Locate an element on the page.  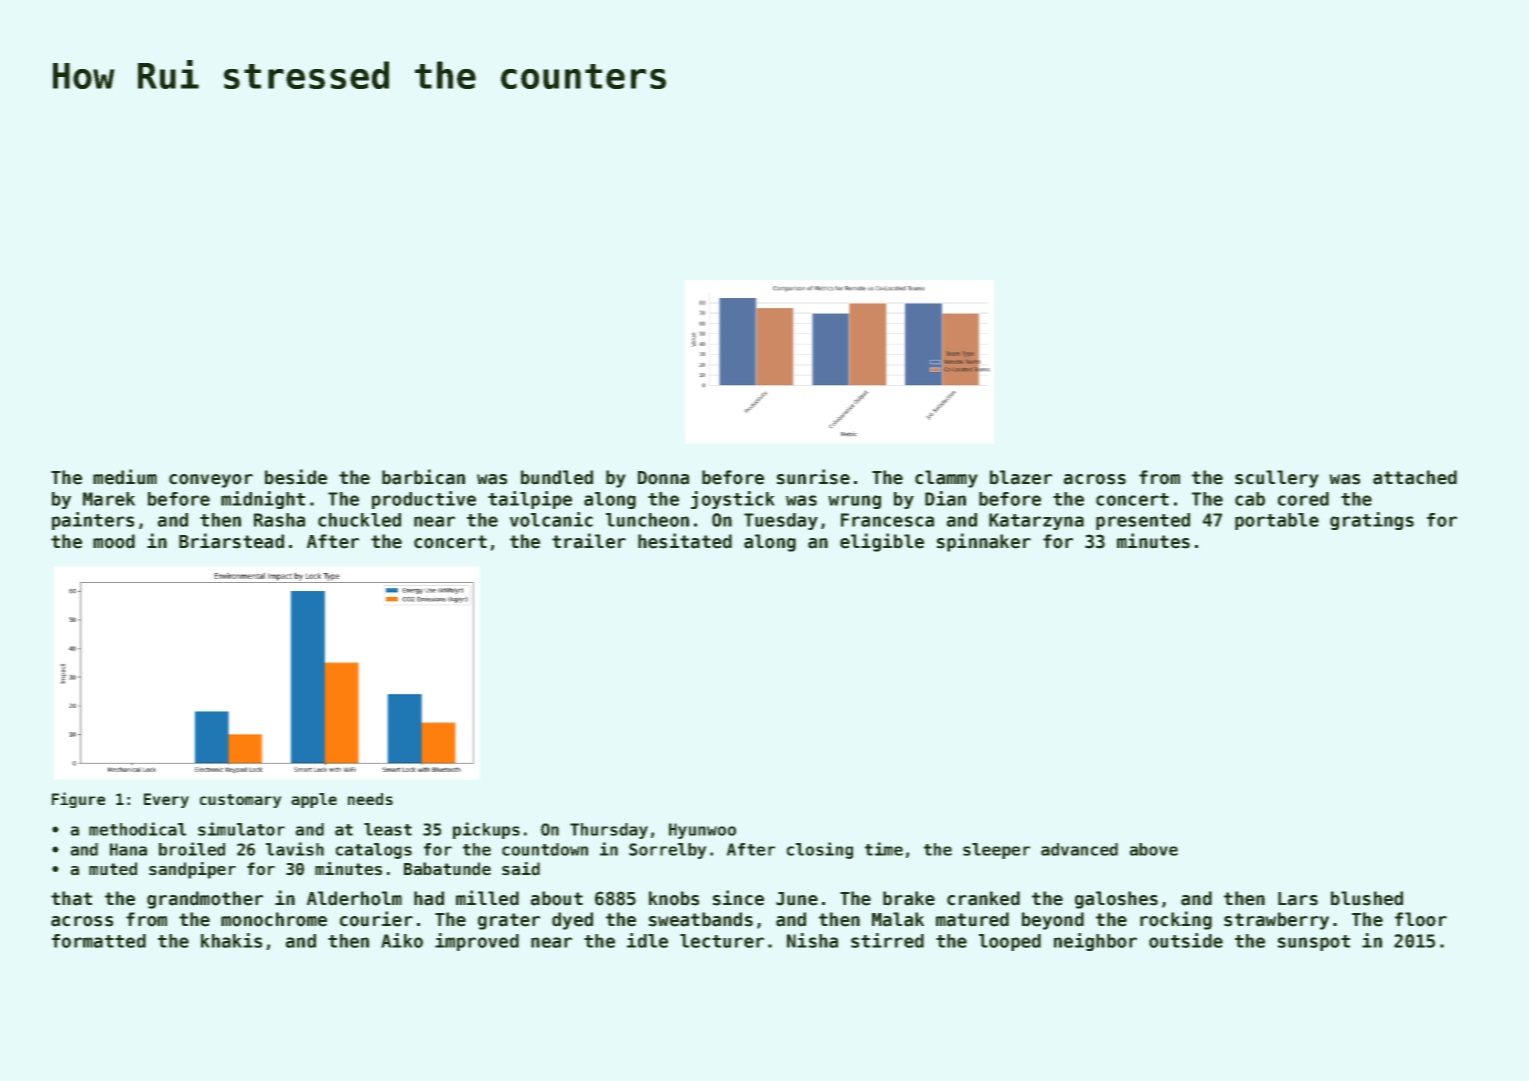
eligible is located at coordinates (882, 542).
